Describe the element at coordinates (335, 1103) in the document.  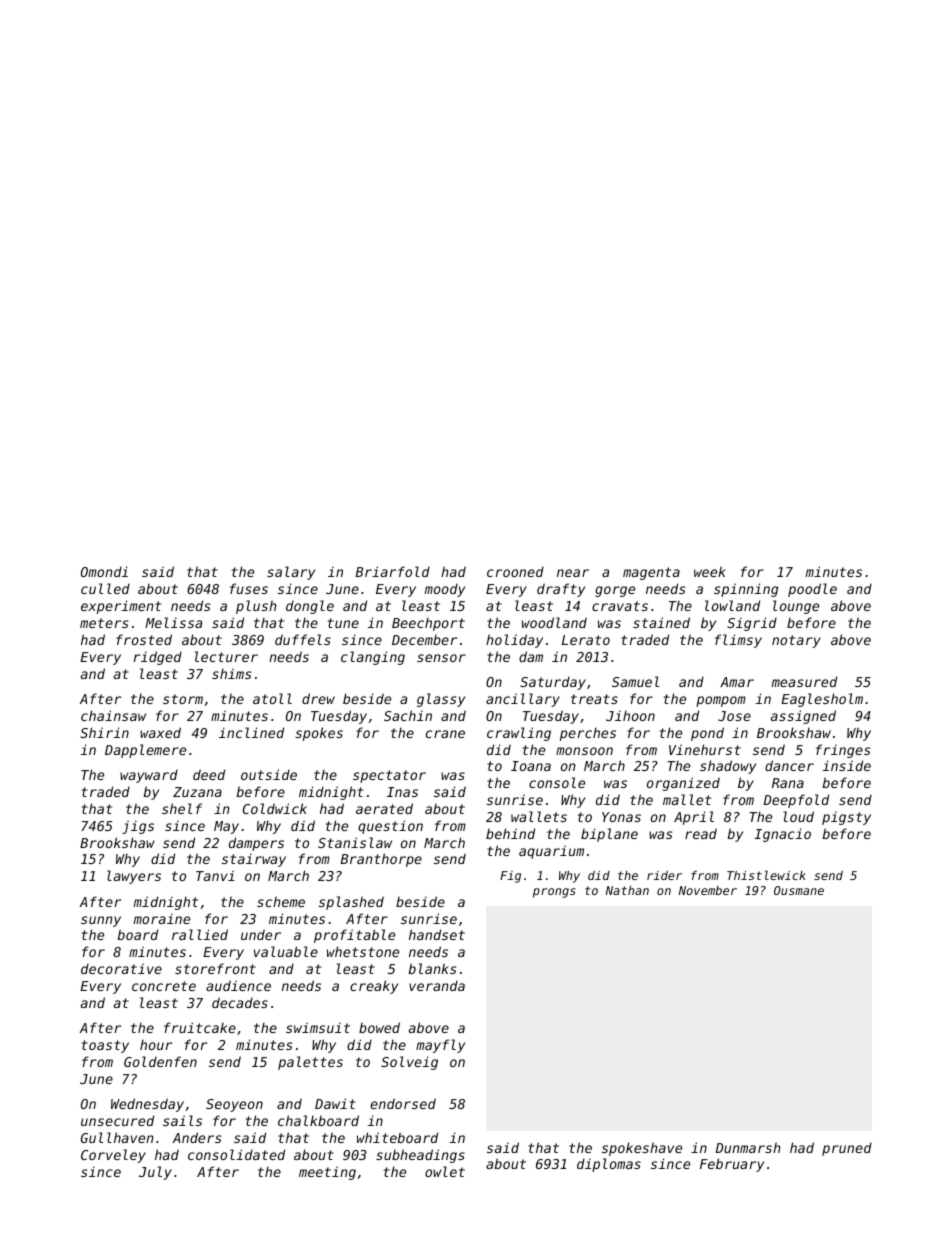
I see `Dawit` at that location.
